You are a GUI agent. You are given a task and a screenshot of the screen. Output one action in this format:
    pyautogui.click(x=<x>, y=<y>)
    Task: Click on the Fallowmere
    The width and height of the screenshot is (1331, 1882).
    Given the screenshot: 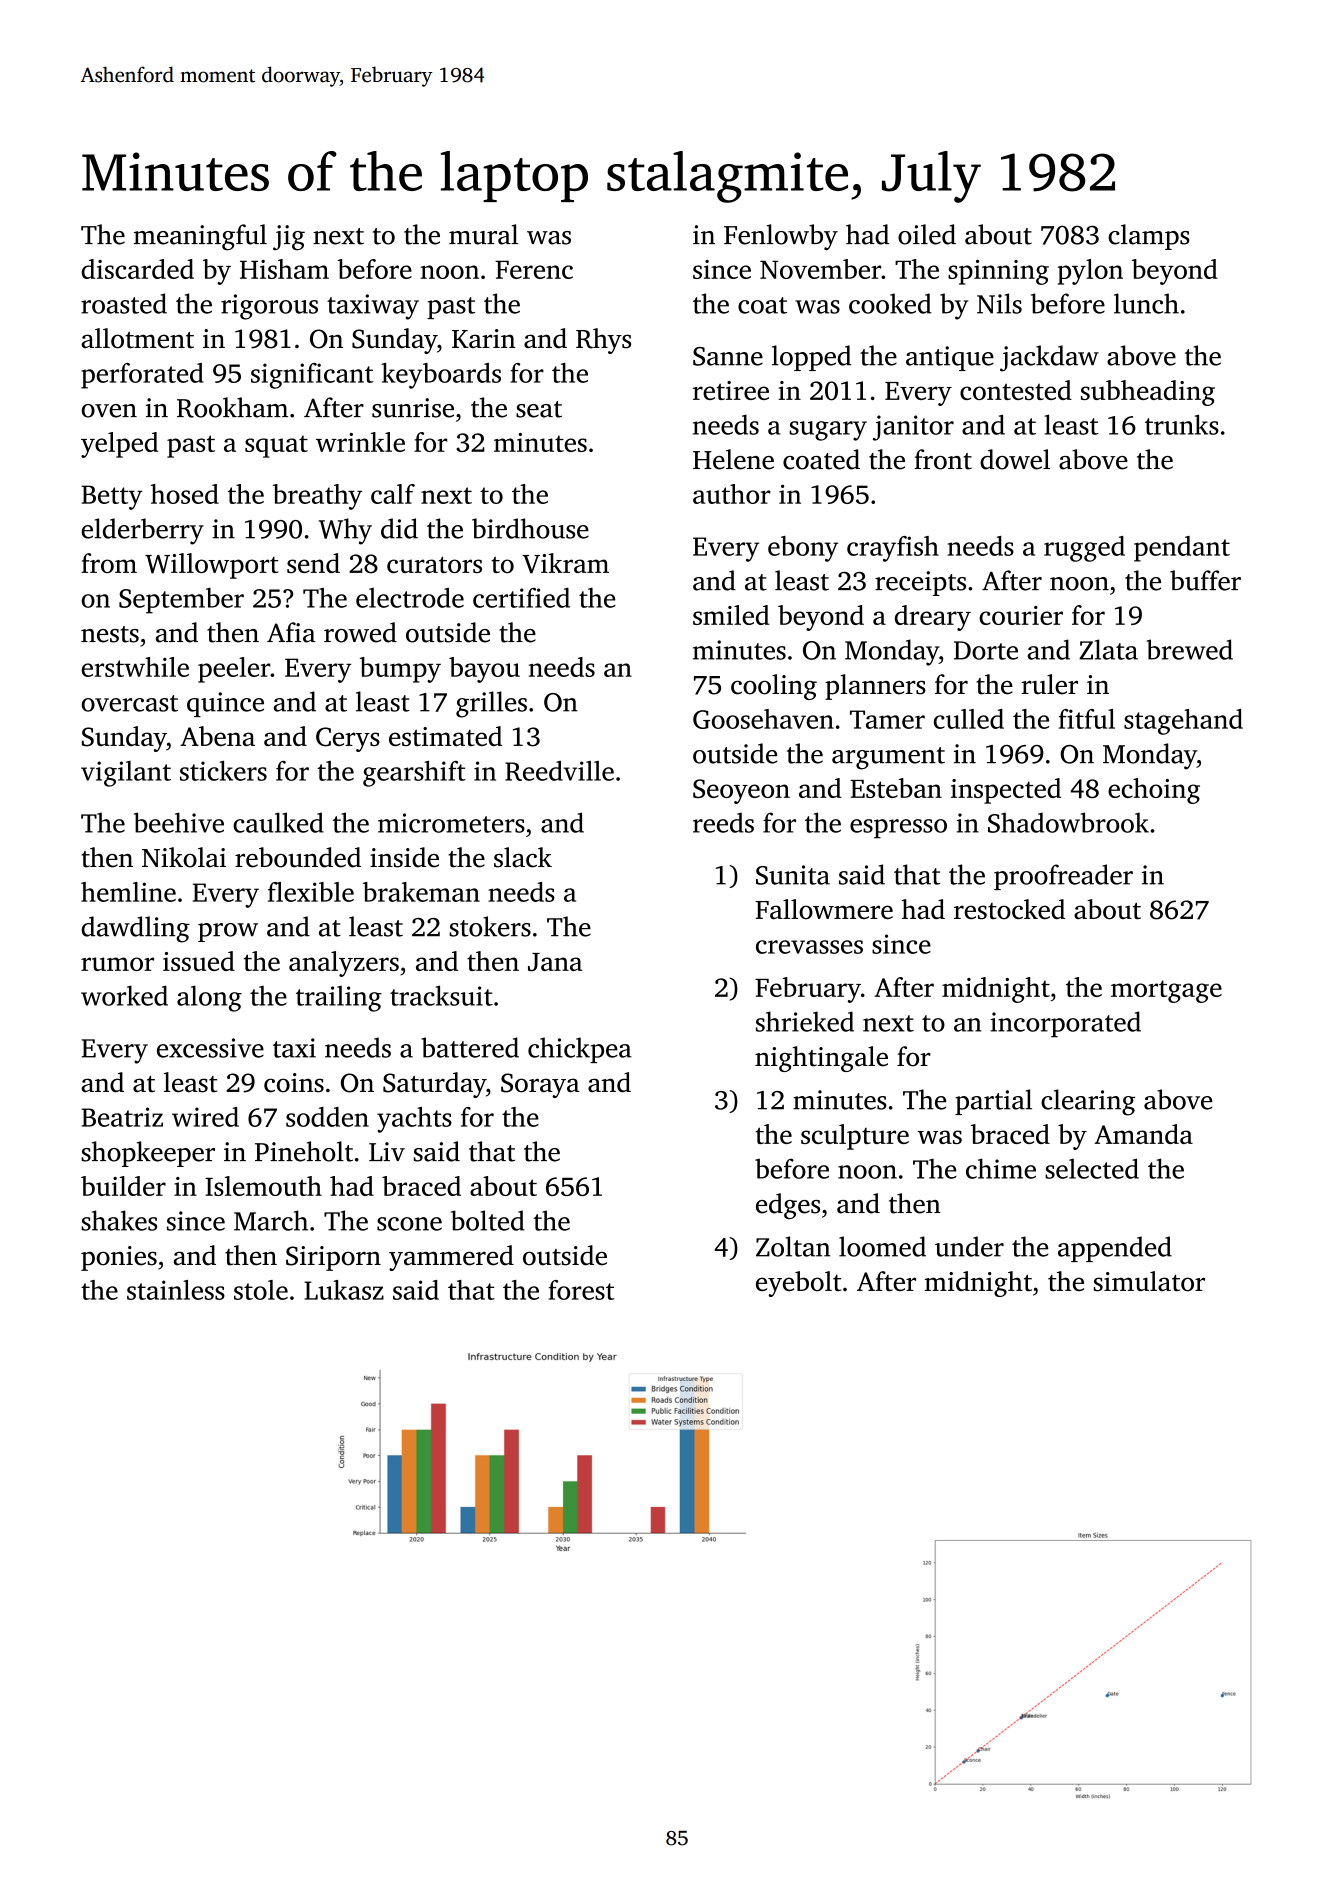 What is the action you would take?
    pyautogui.click(x=824, y=909)
